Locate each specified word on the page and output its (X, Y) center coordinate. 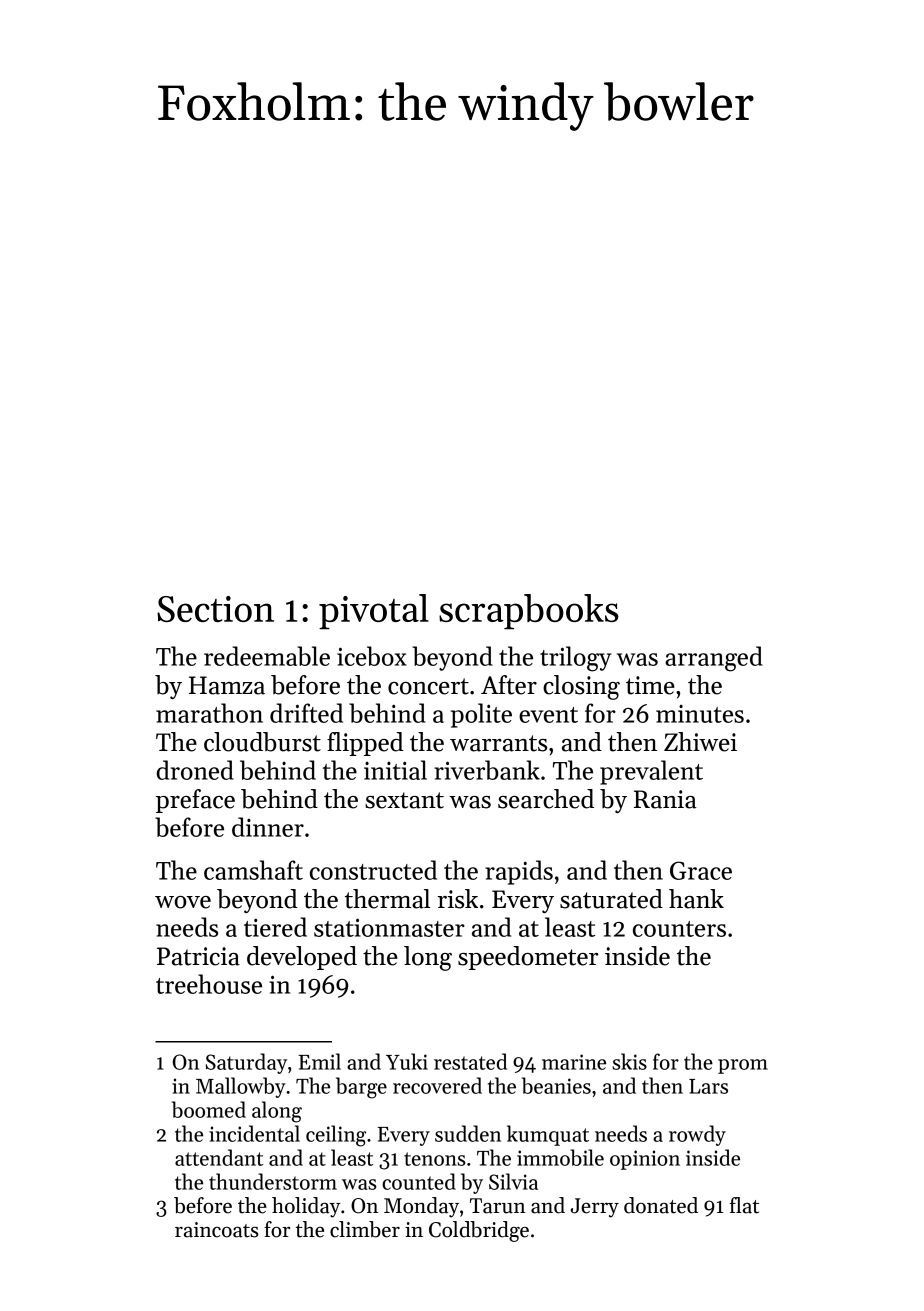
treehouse (209, 984)
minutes (700, 714)
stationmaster (389, 927)
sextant (404, 800)
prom (743, 1066)
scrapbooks (529, 612)
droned (195, 770)
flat (744, 1205)
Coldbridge (479, 1231)
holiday (306, 1207)
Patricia (198, 956)
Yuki (407, 1061)
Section (215, 609)
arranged (714, 659)
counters (679, 929)
